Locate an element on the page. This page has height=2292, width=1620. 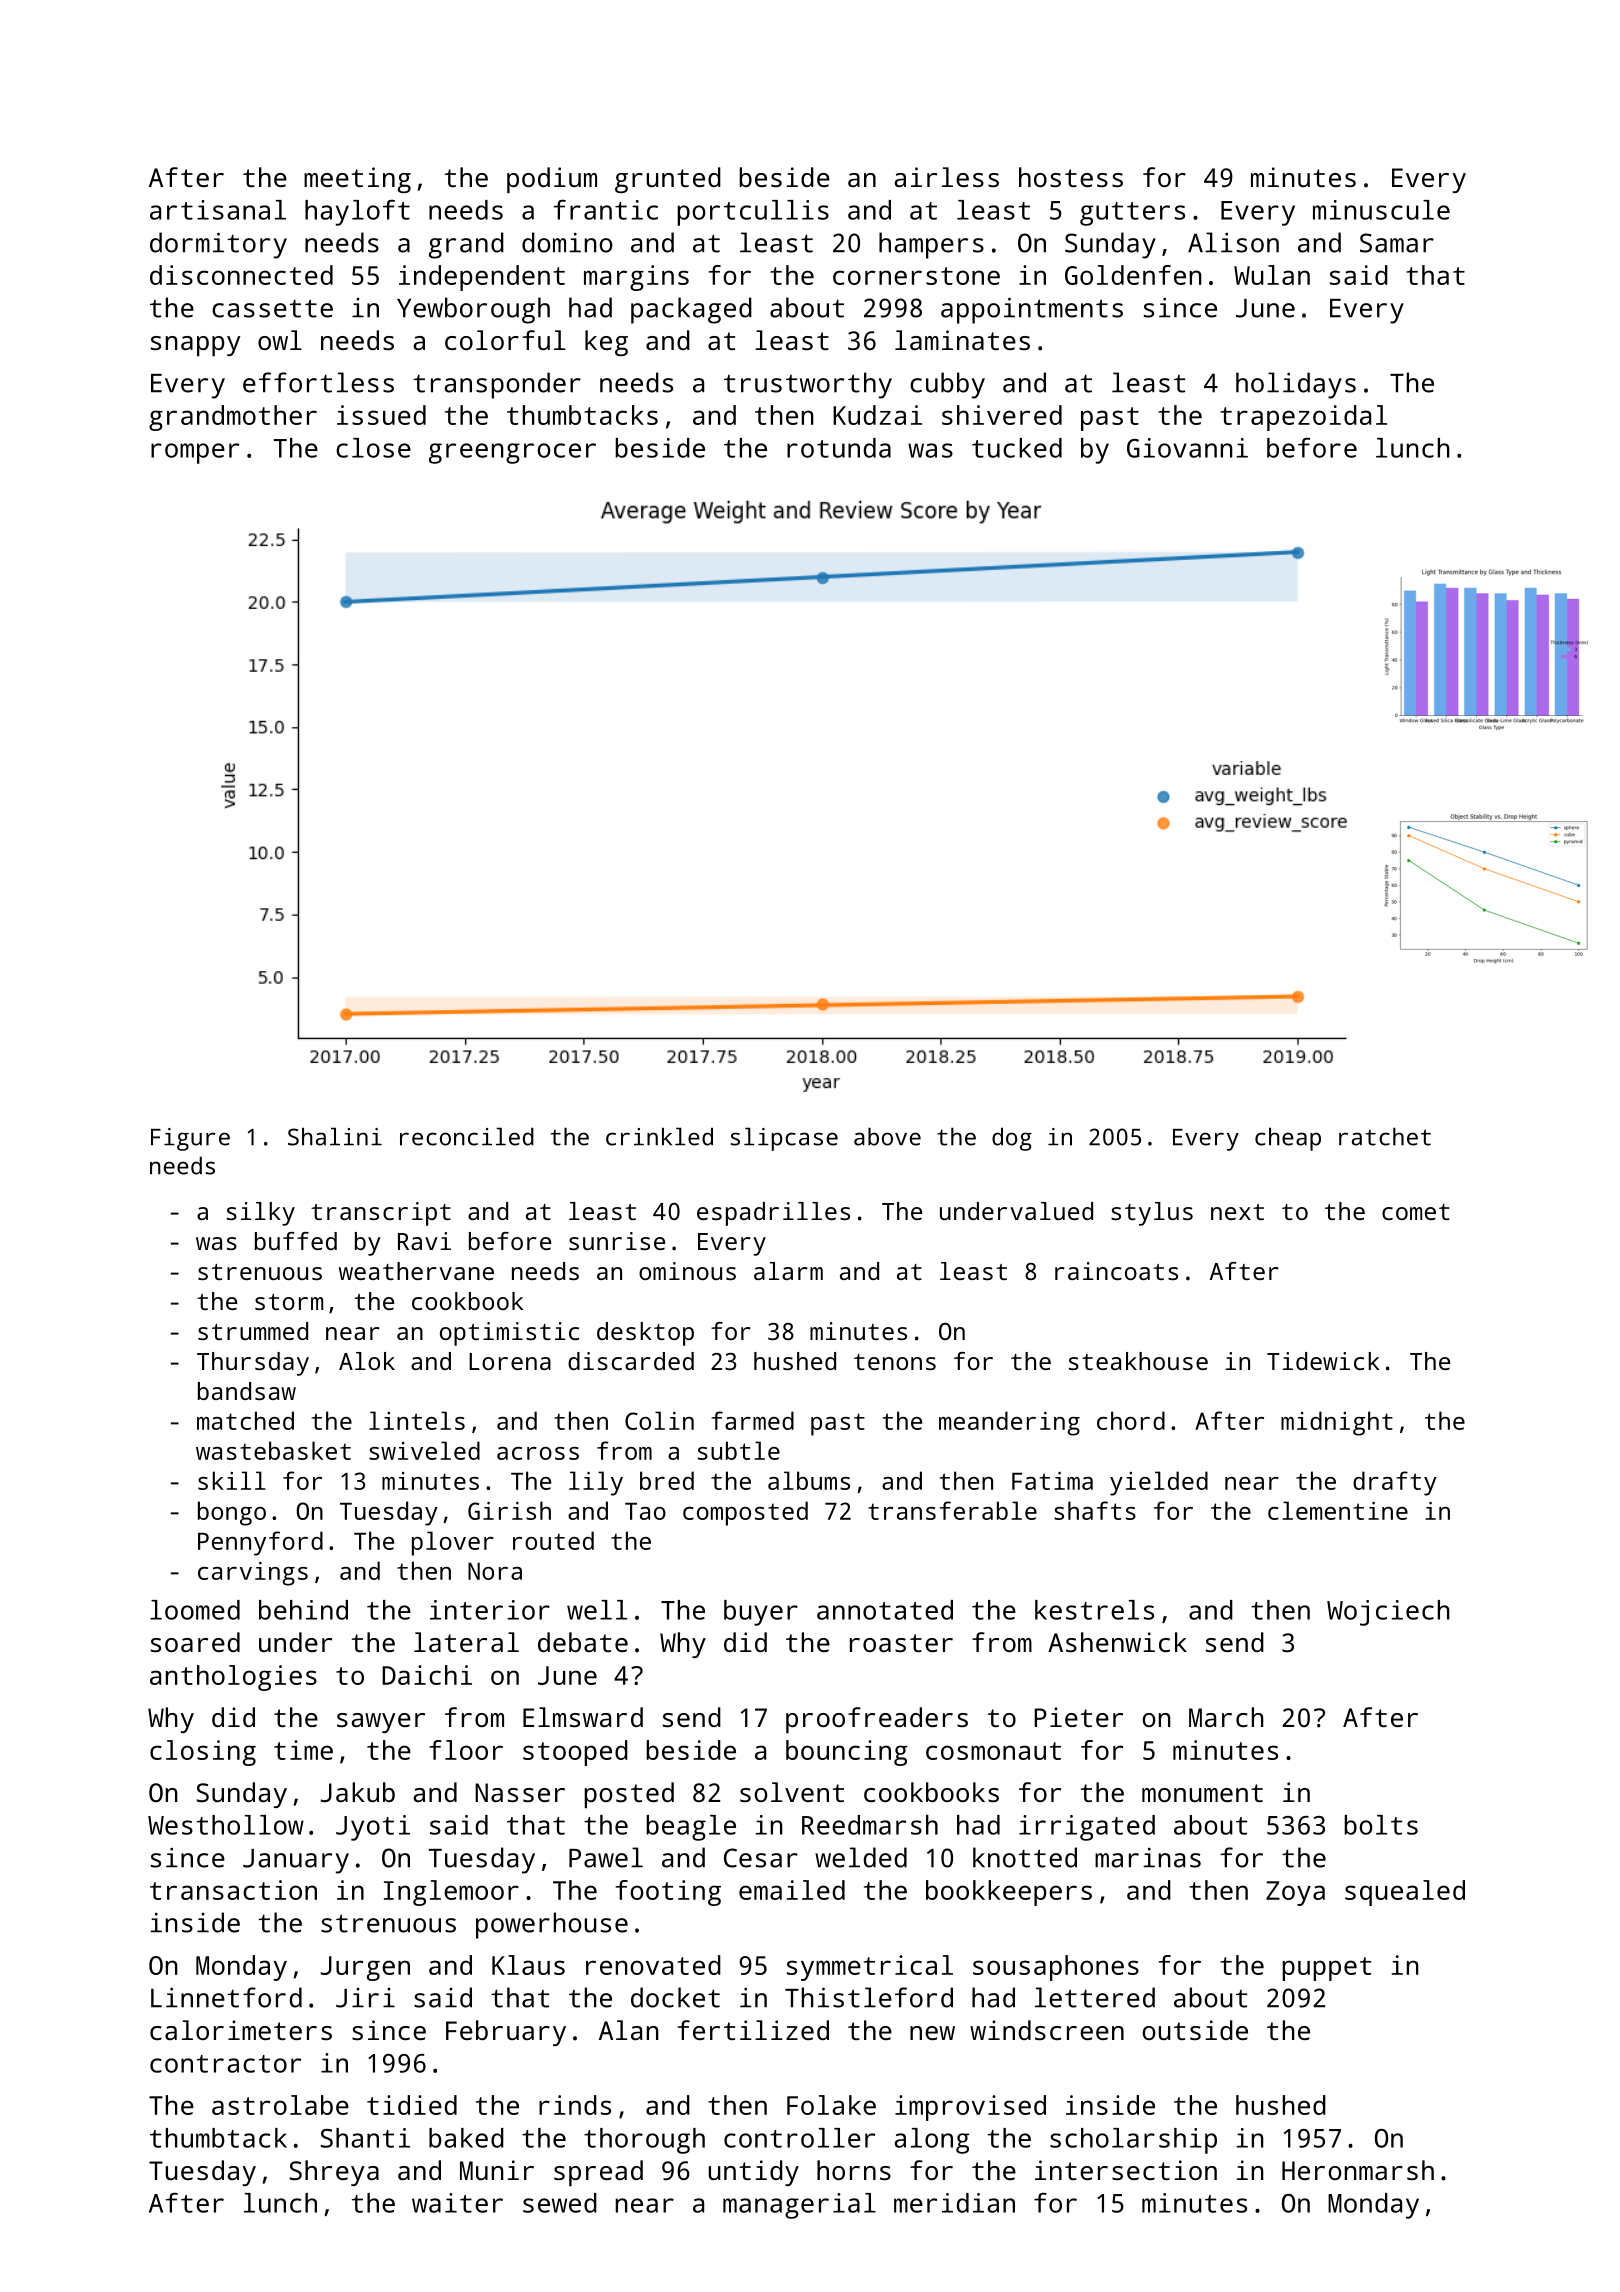
bolts is located at coordinates (1381, 1825).
